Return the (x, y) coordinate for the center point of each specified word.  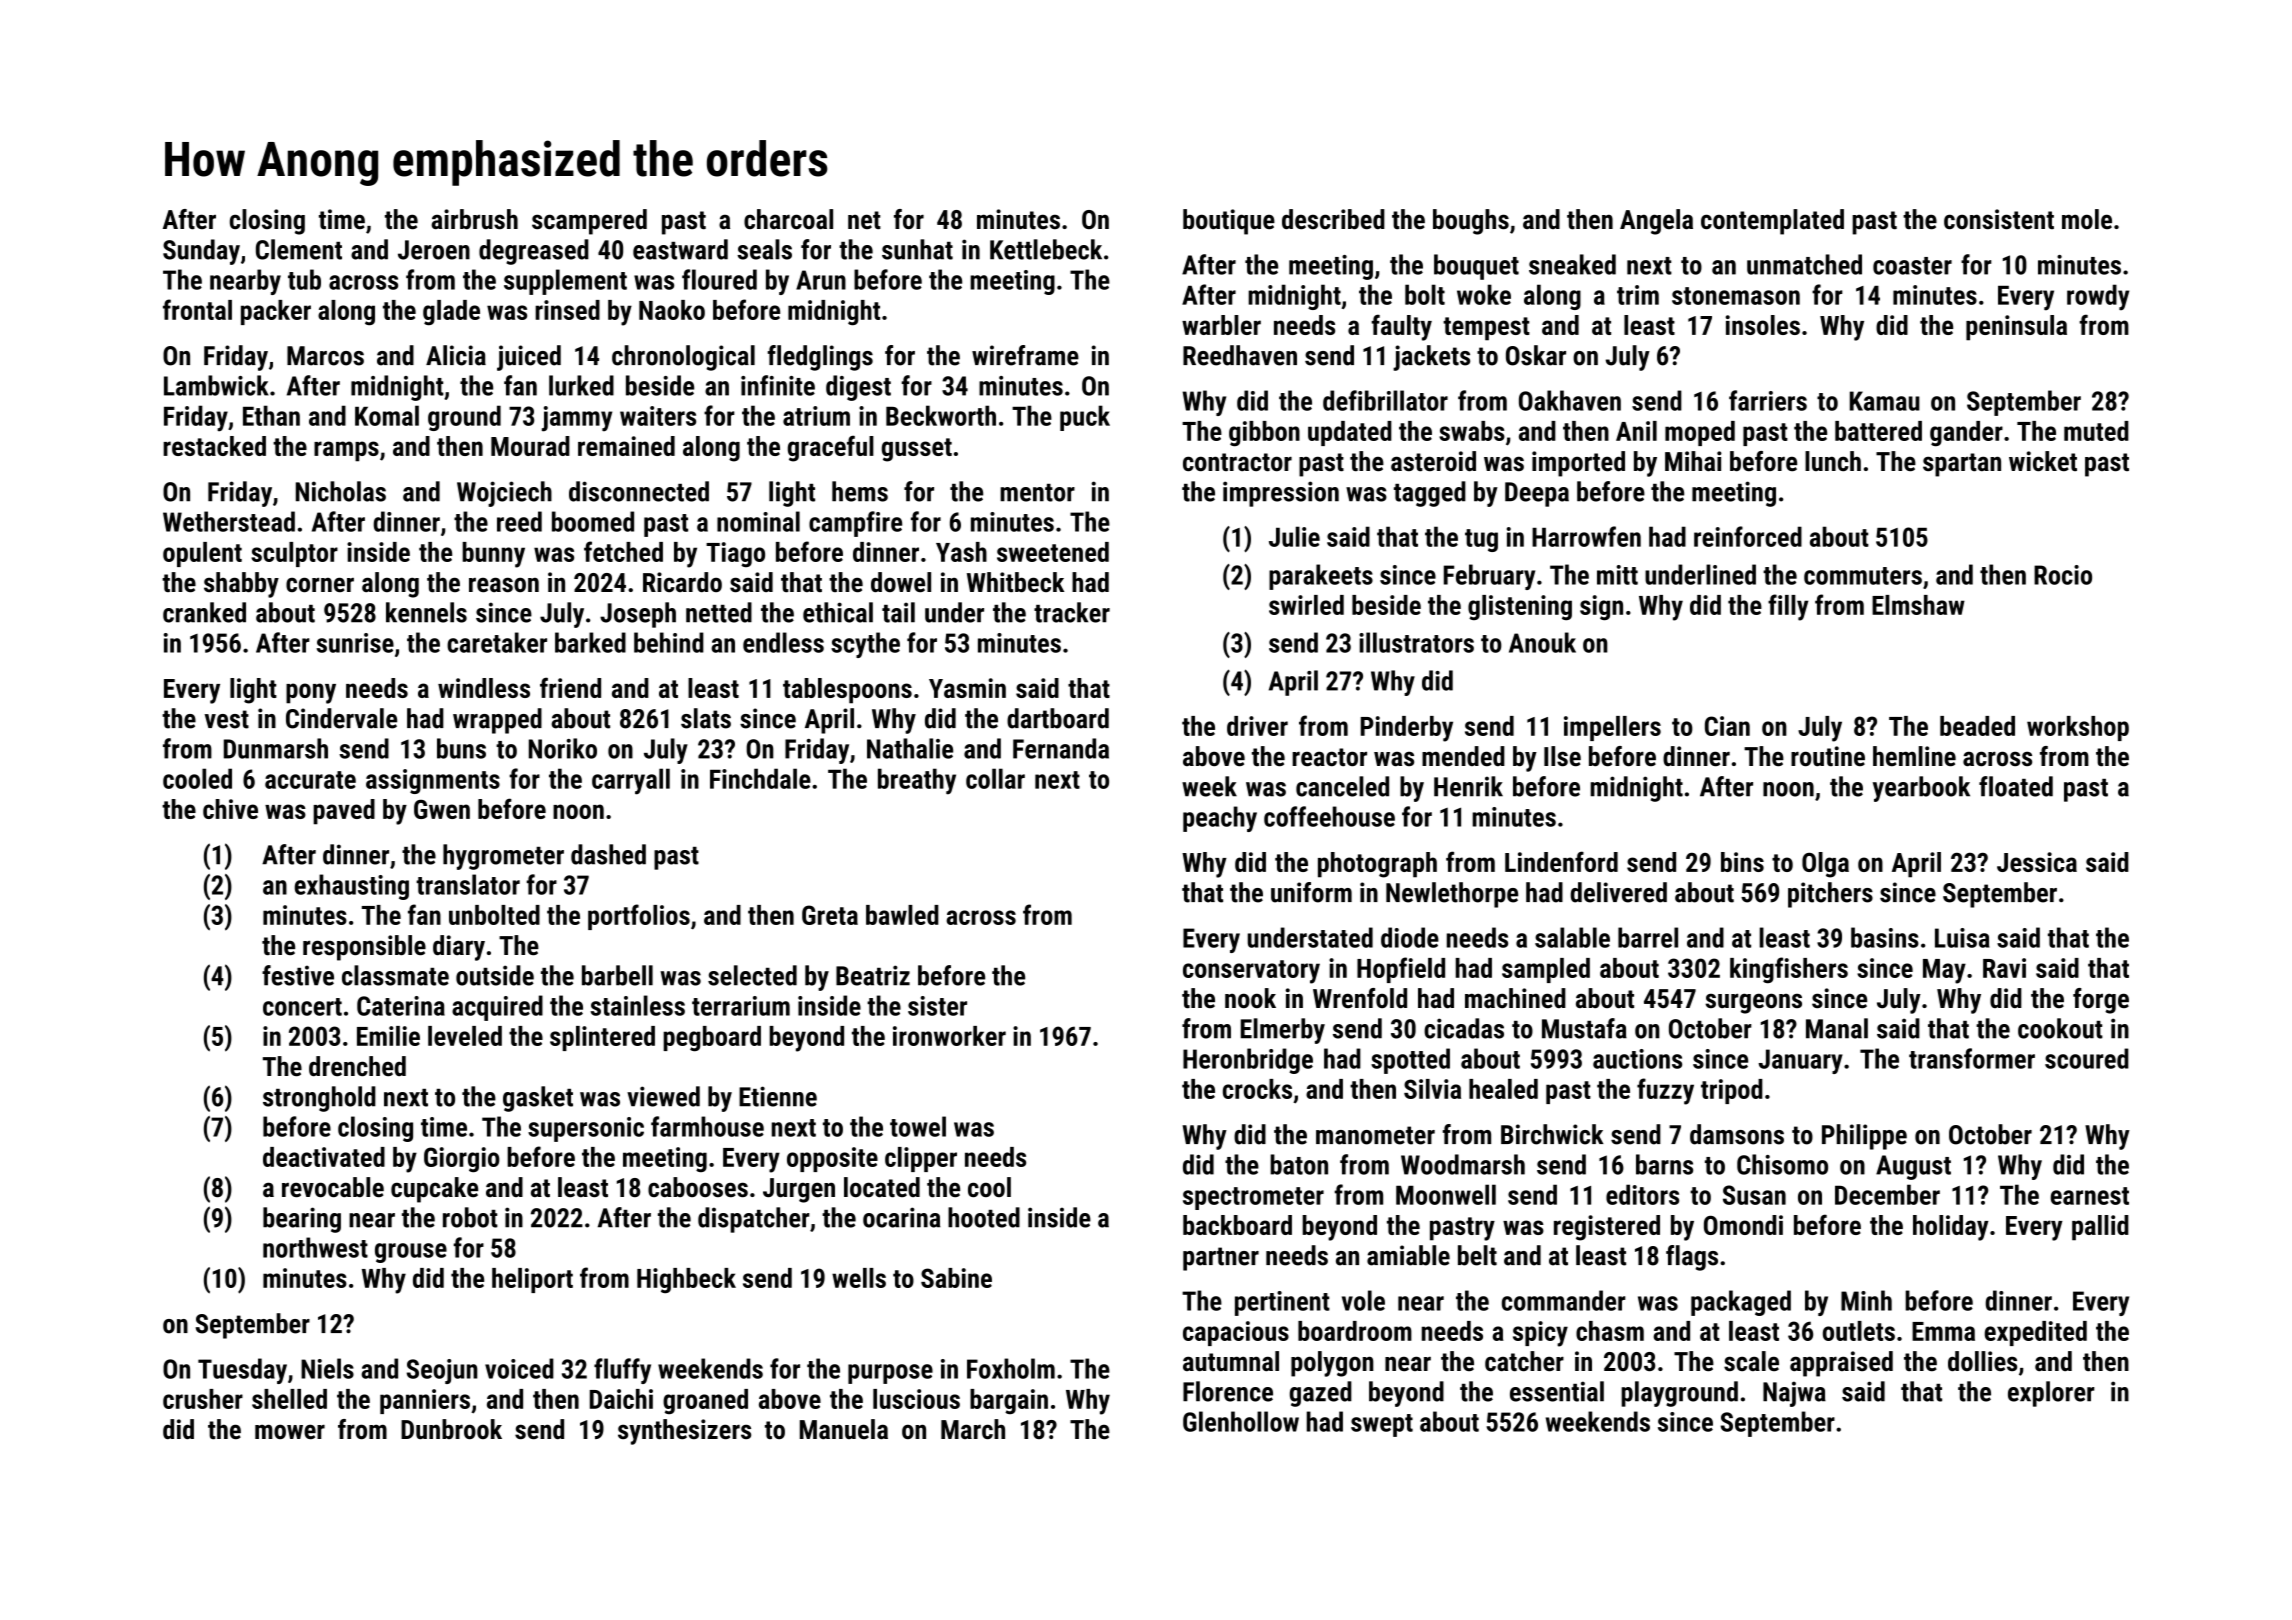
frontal (197, 309)
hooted (984, 1217)
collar (995, 778)
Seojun (442, 1371)
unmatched (1804, 264)
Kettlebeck (1046, 249)
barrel (1648, 937)
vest (227, 719)
